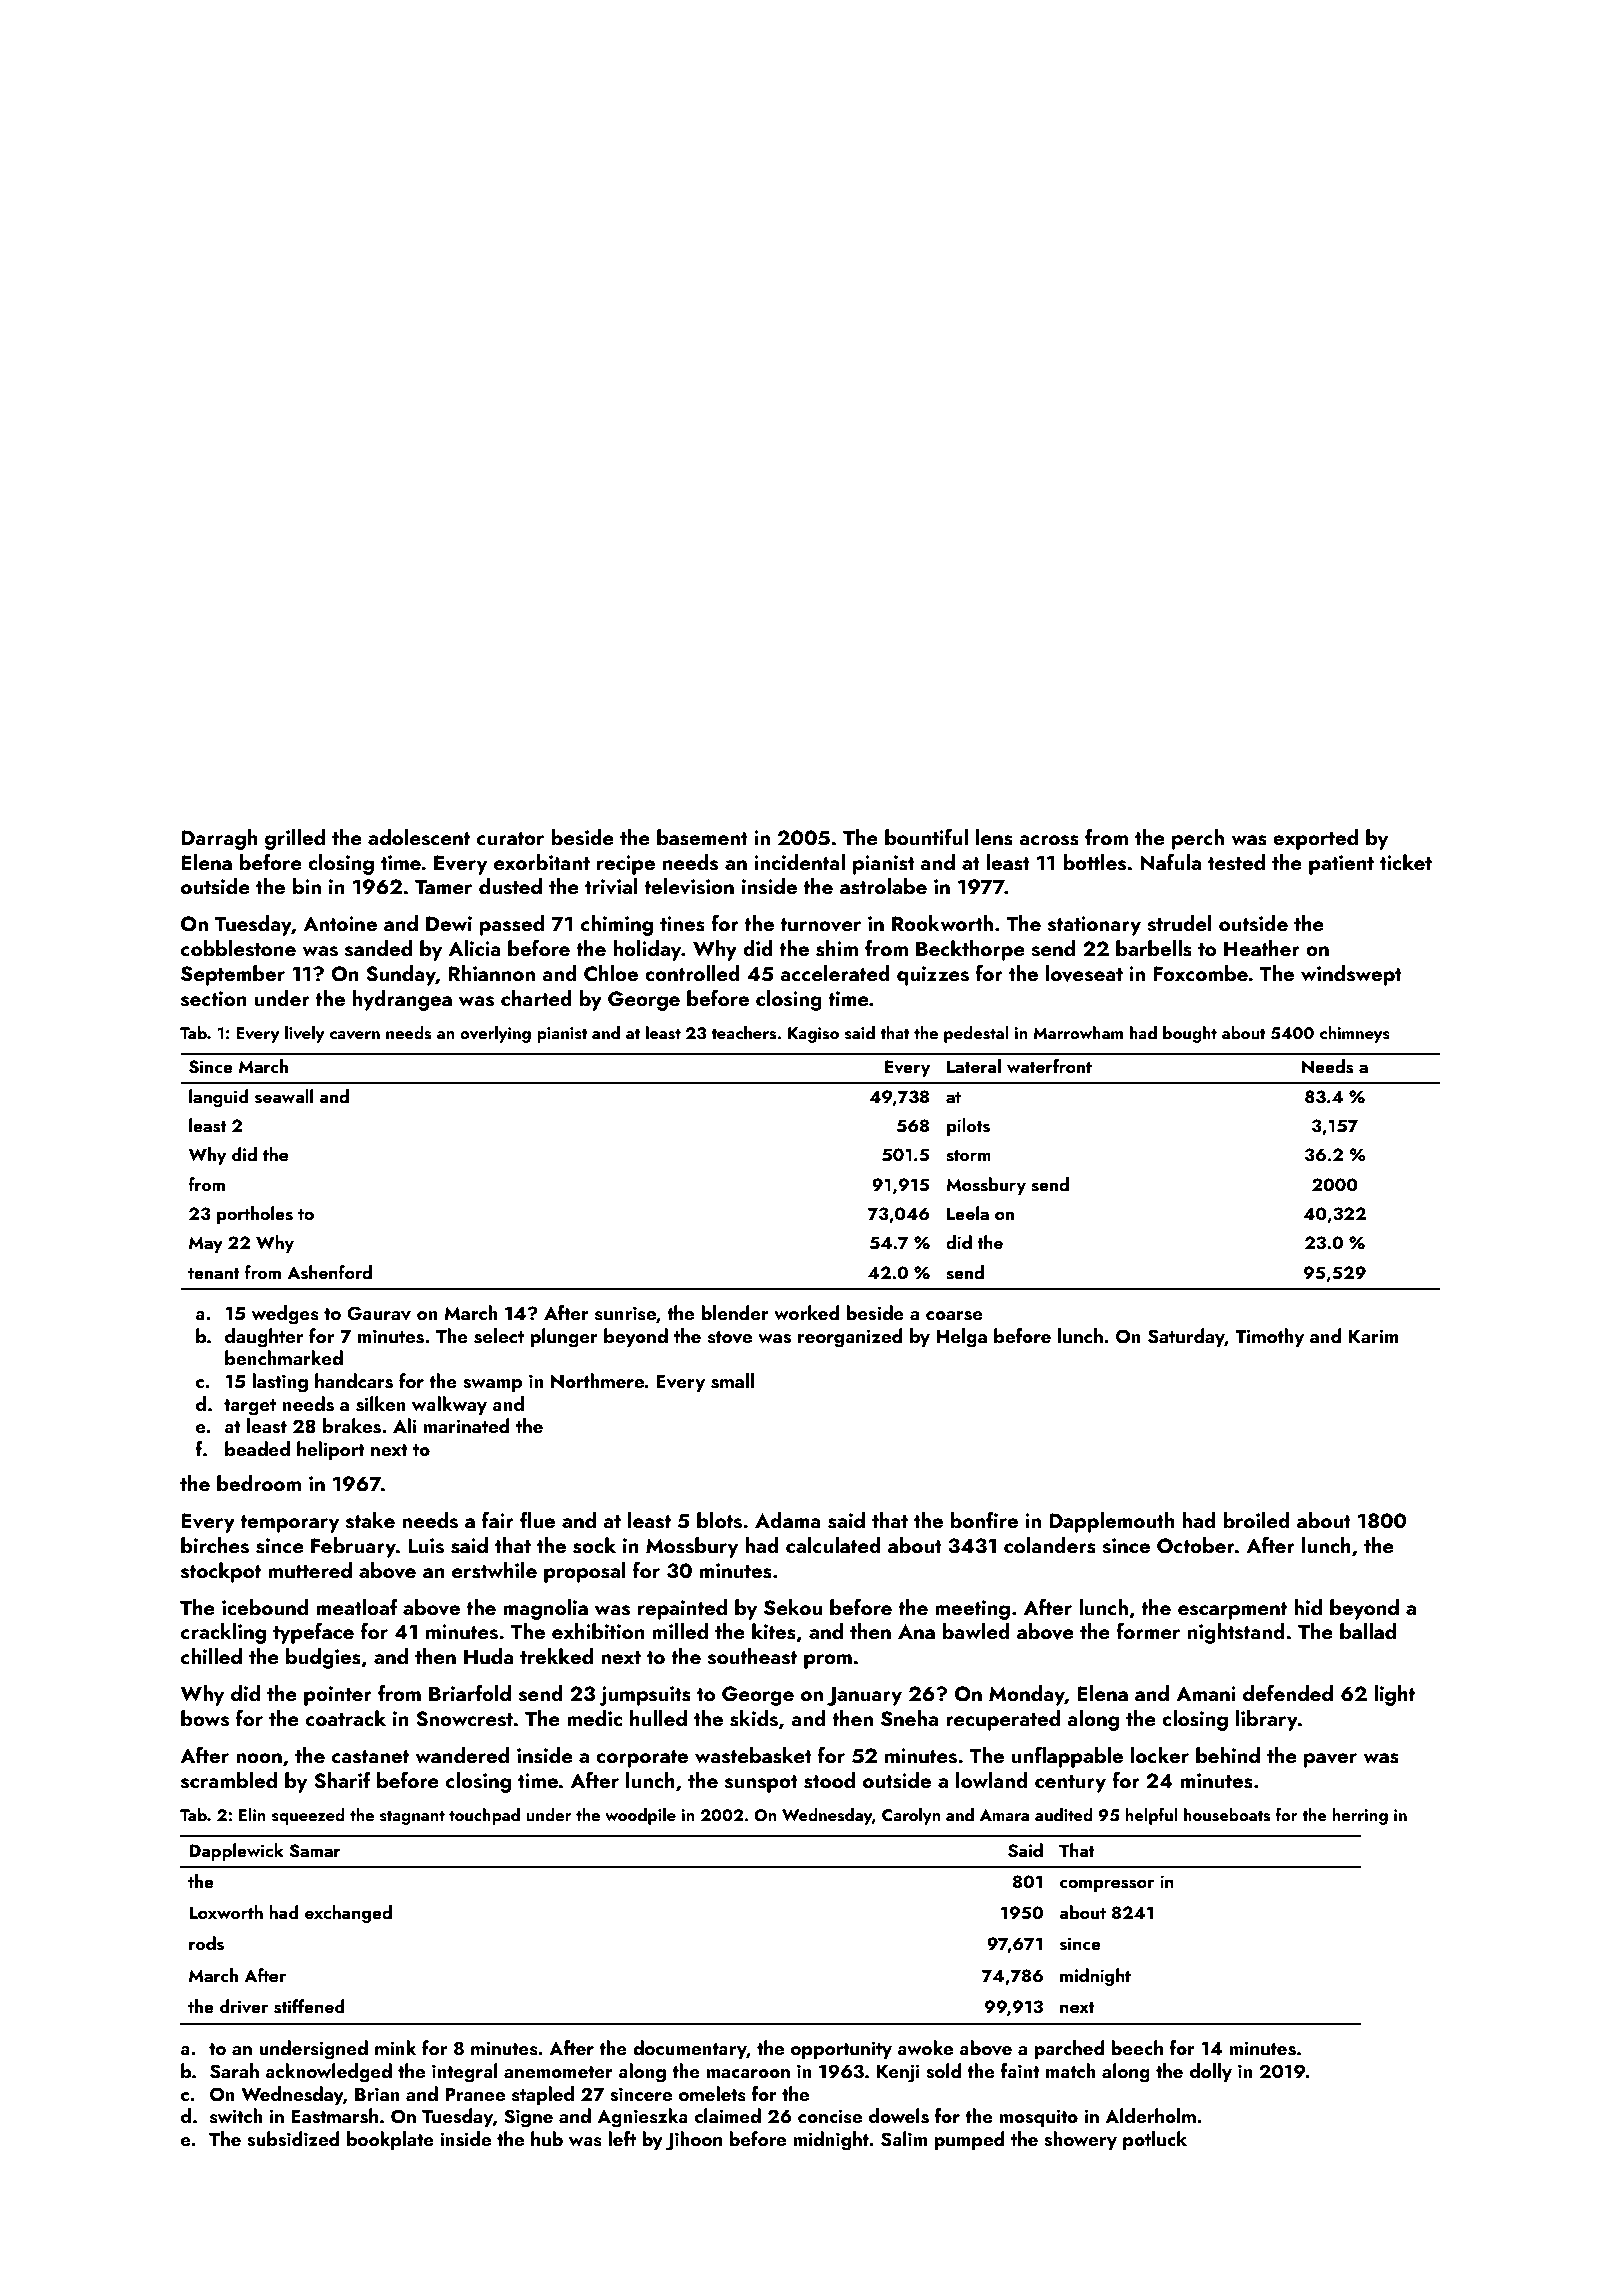 This image has width=1620, height=2292. What do you see at coordinates (899, 2116) in the image?
I see `dowels` at bounding box center [899, 2116].
